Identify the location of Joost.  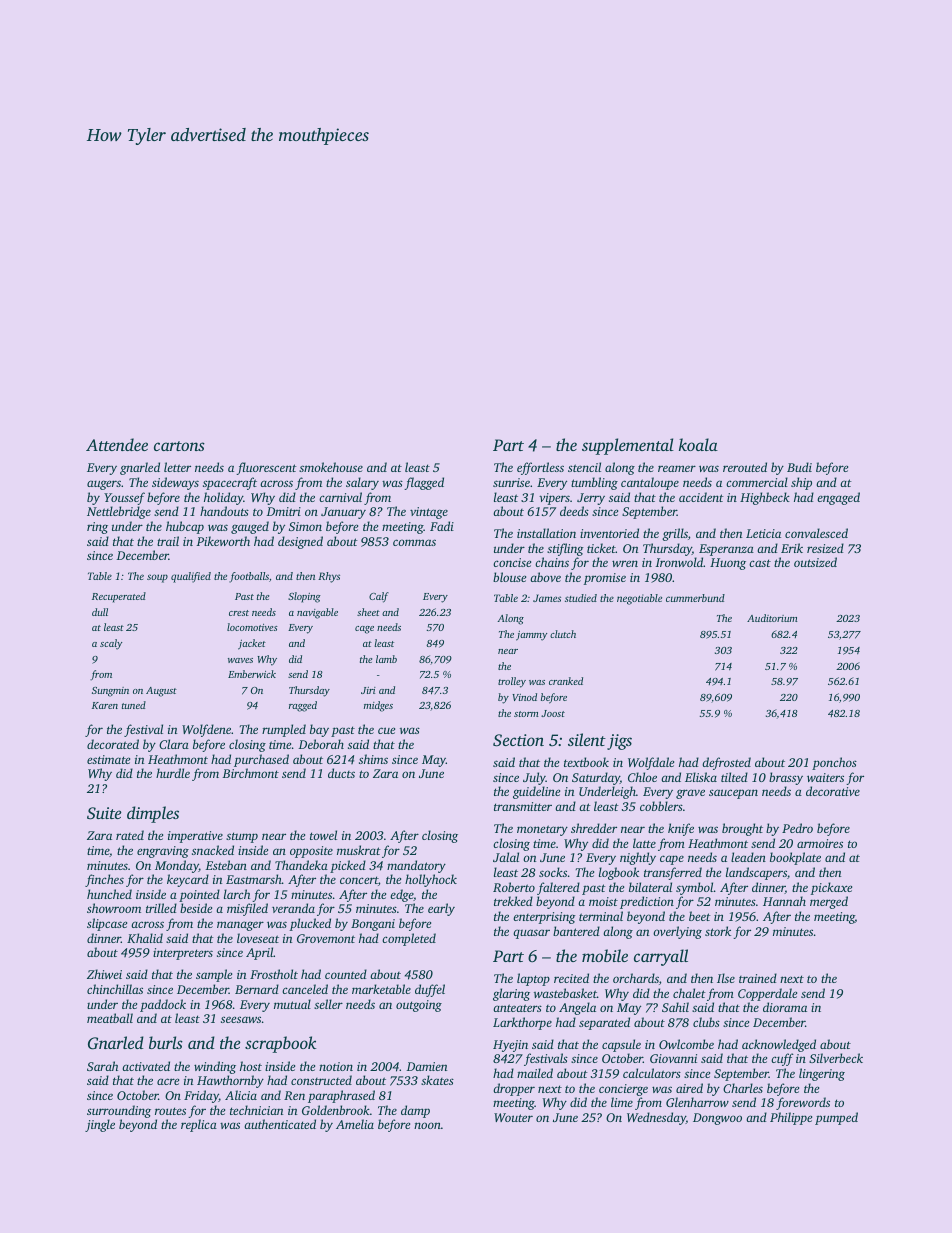
(553, 713).
